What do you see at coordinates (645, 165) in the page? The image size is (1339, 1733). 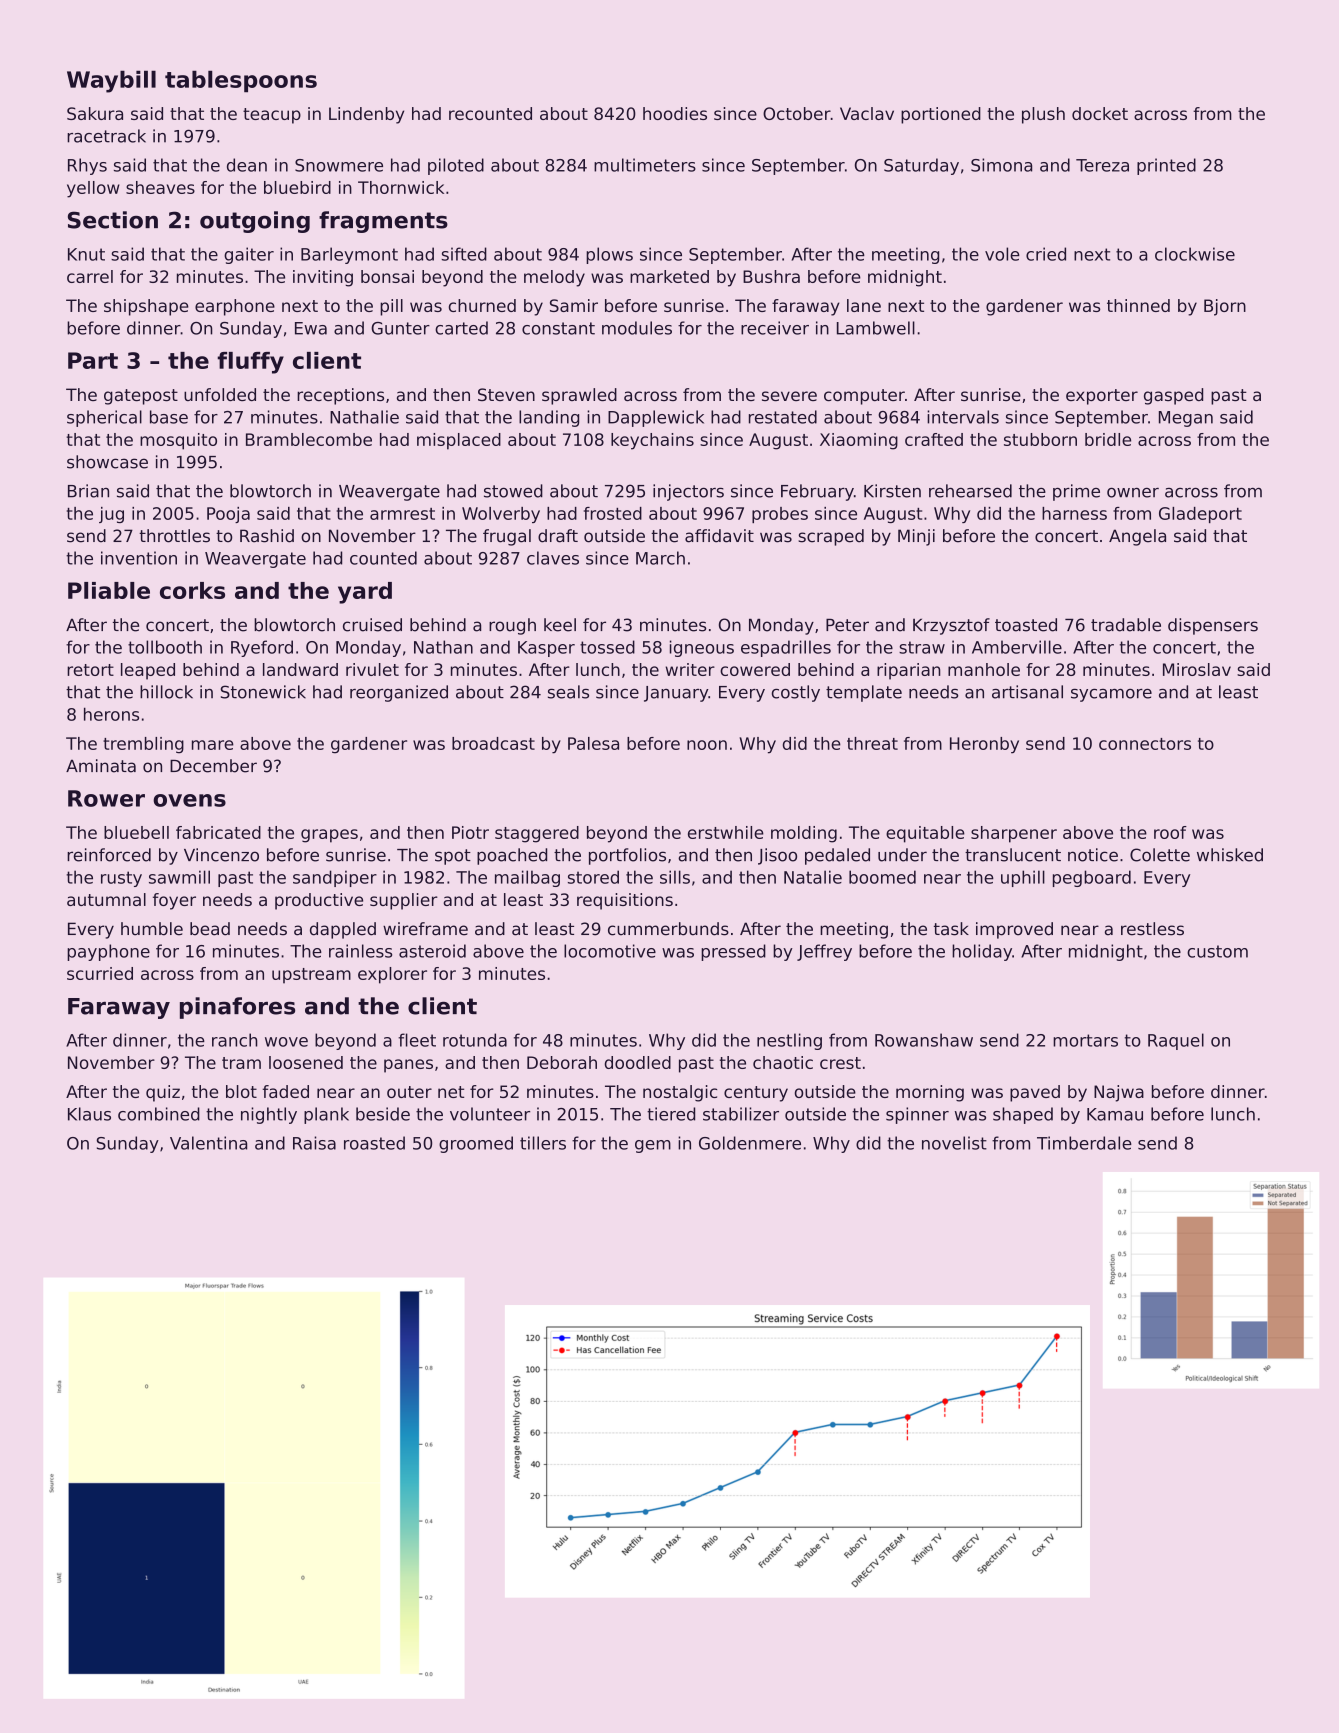 I see `multimeters` at bounding box center [645, 165].
